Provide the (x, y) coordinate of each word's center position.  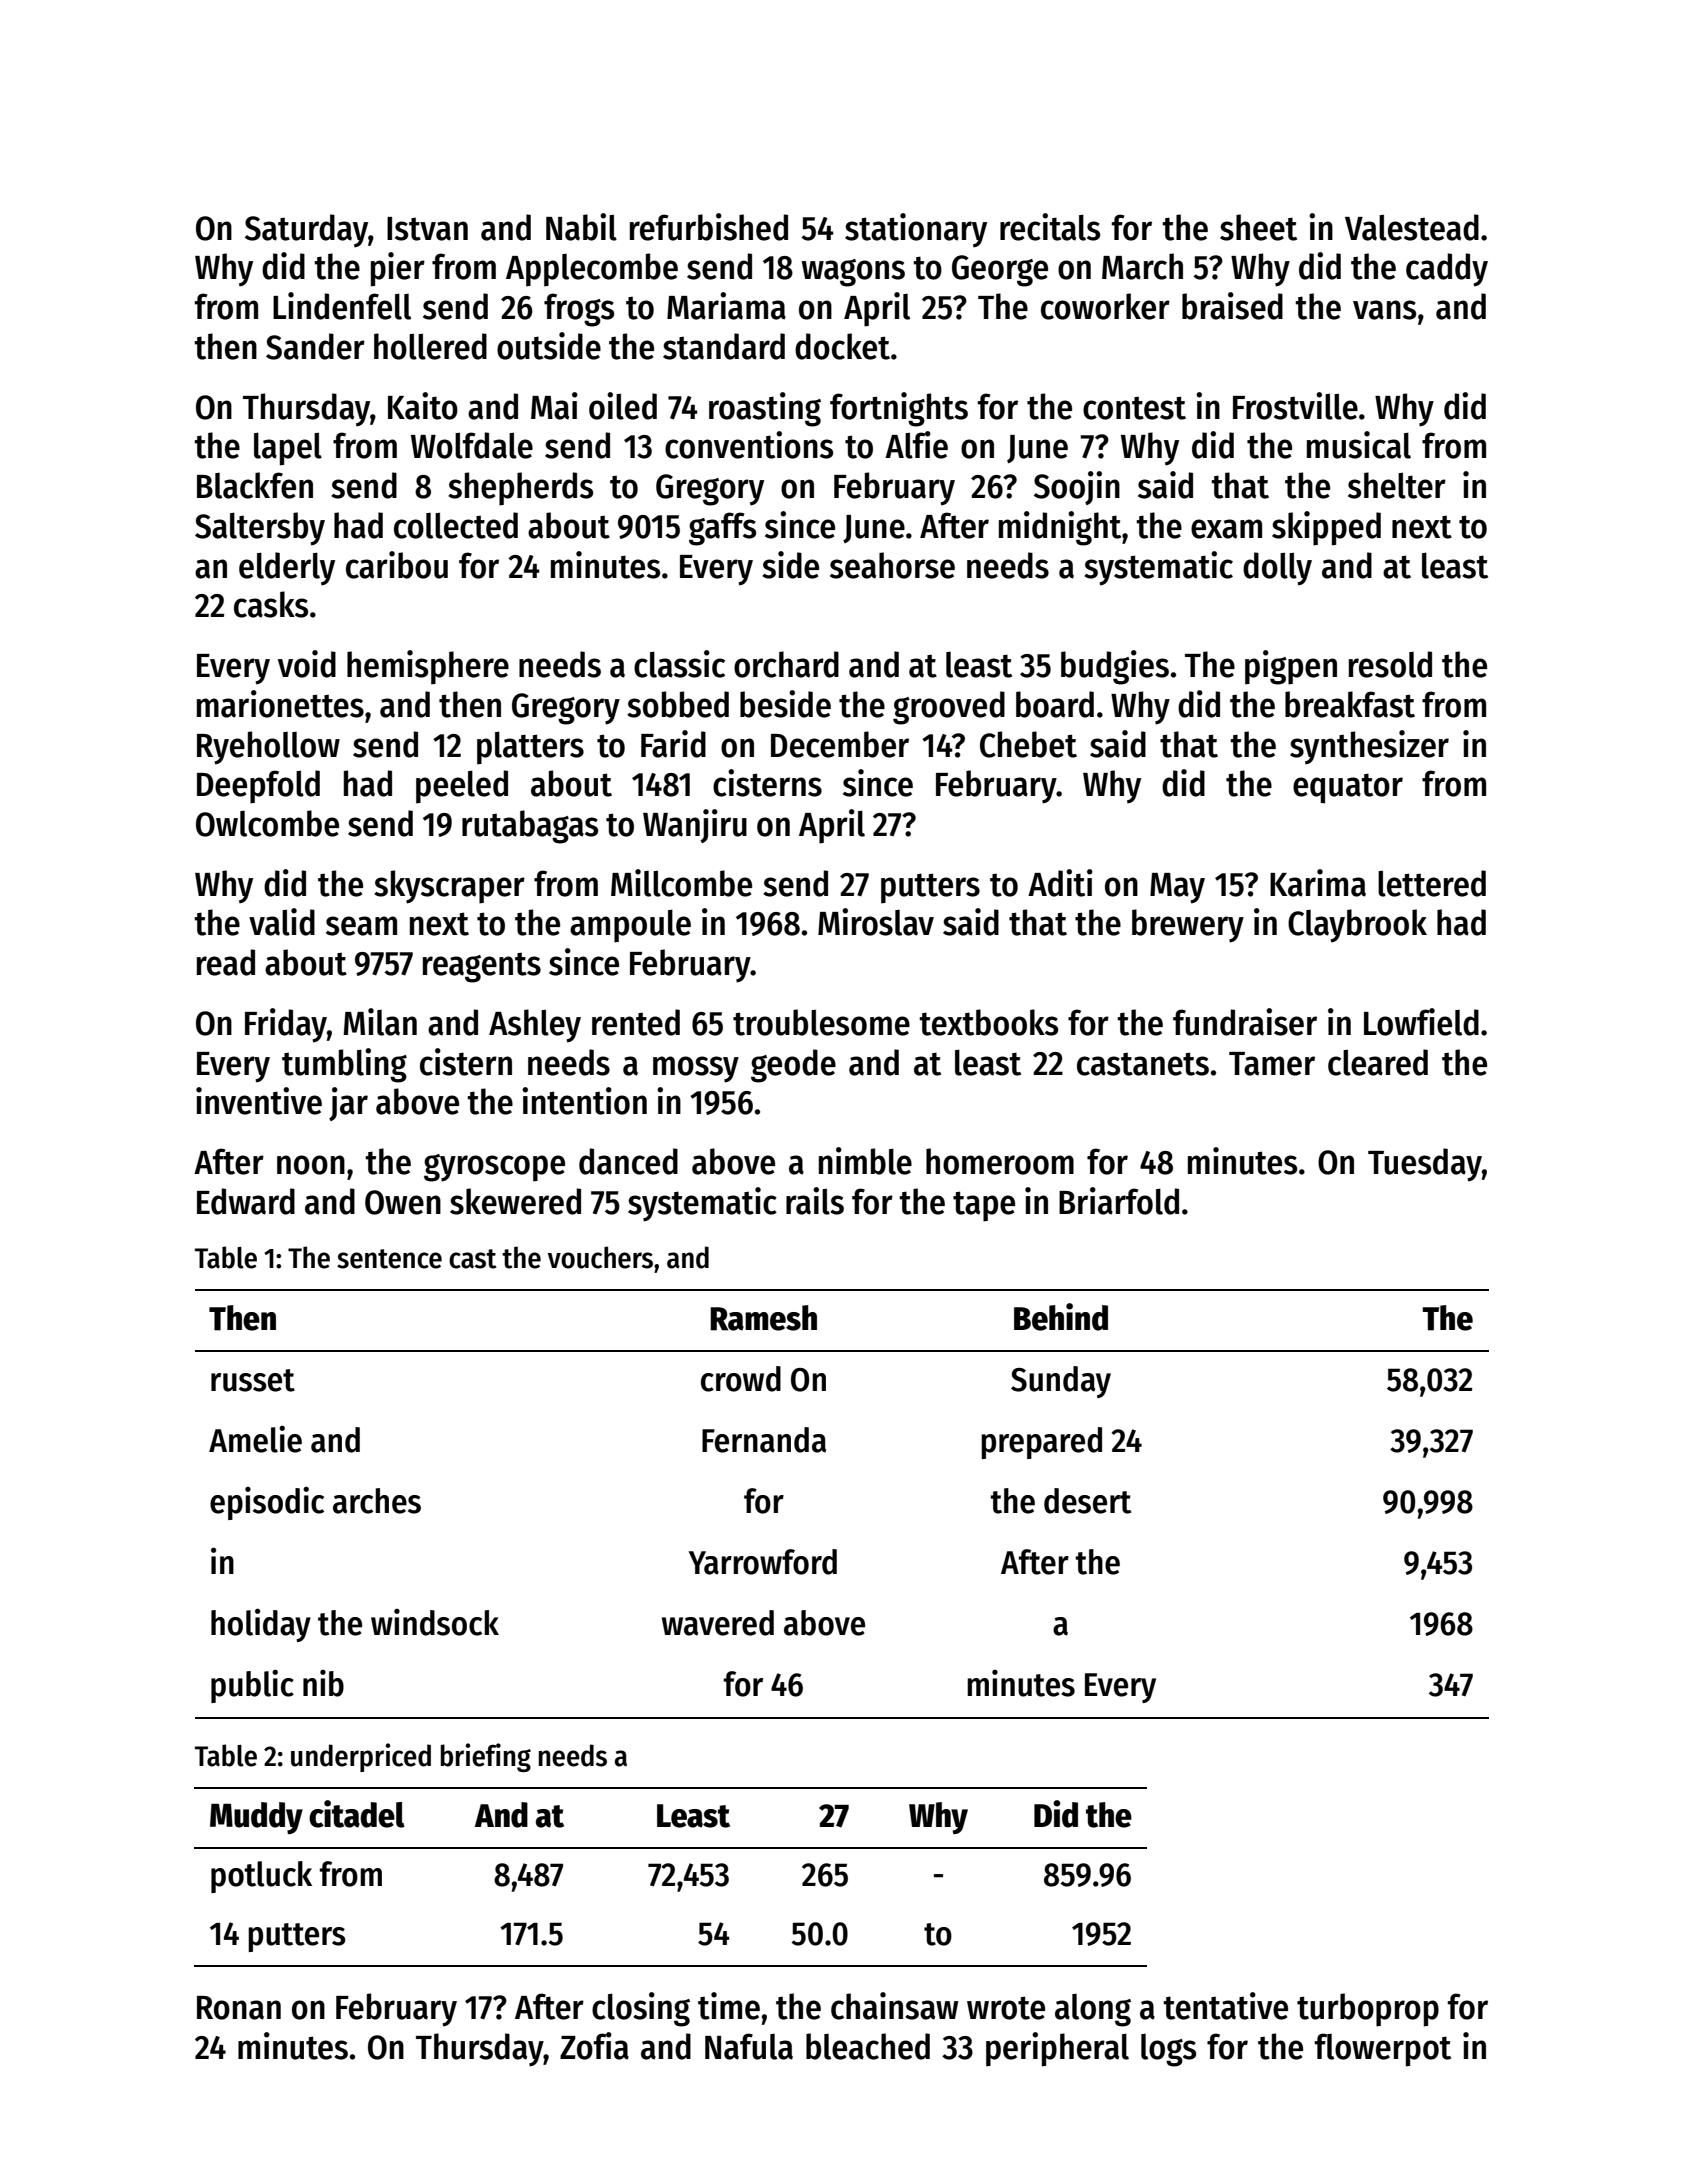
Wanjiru (695, 826)
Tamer (1272, 1064)
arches (377, 1501)
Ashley (535, 1026)
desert (1087, 1501)
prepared (1041, 1443)
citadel (357, 1814)
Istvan (427, 229)
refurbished (709, 227)
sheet (1258, 227)
